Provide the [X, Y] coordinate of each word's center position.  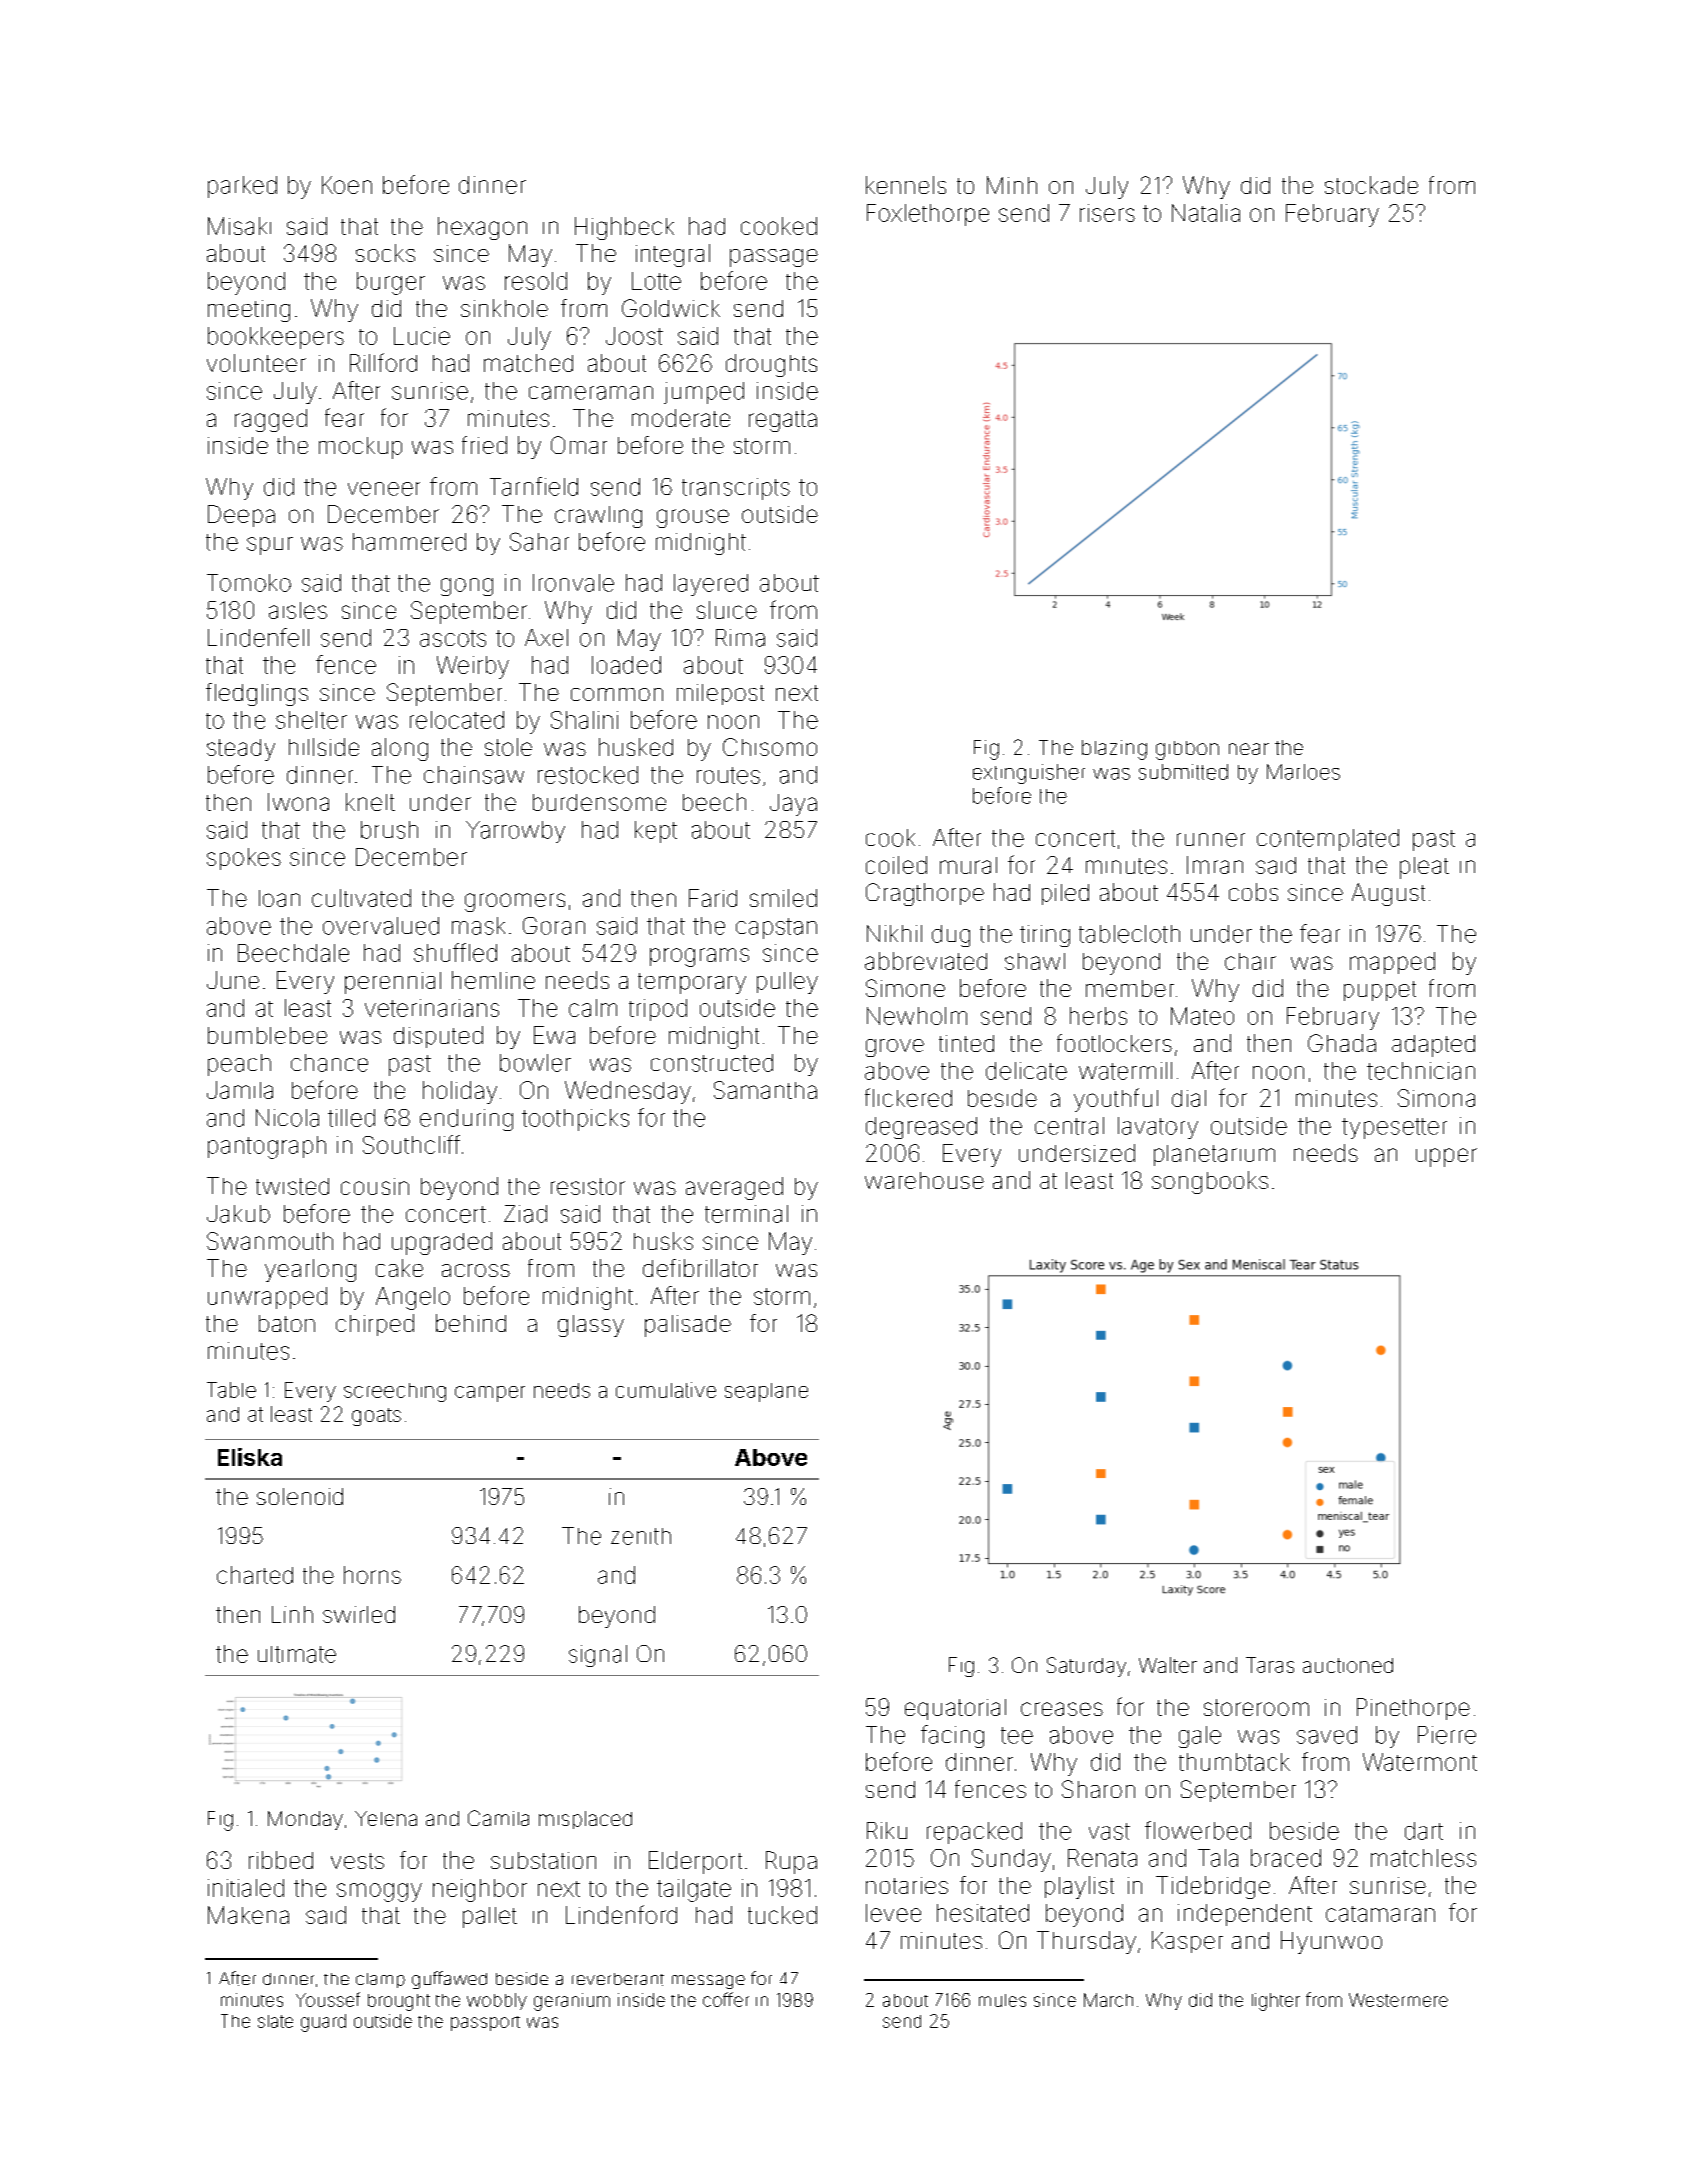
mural [968, 865]
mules [1002, 2000]
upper [1446, 1157]
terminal [746, 1214]
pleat [1424, 868]
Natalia [1206, 213]
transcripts [736, 489]
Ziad [525, 1214]
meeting [249, 311]
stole [508, 747]
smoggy [379, 1892]
